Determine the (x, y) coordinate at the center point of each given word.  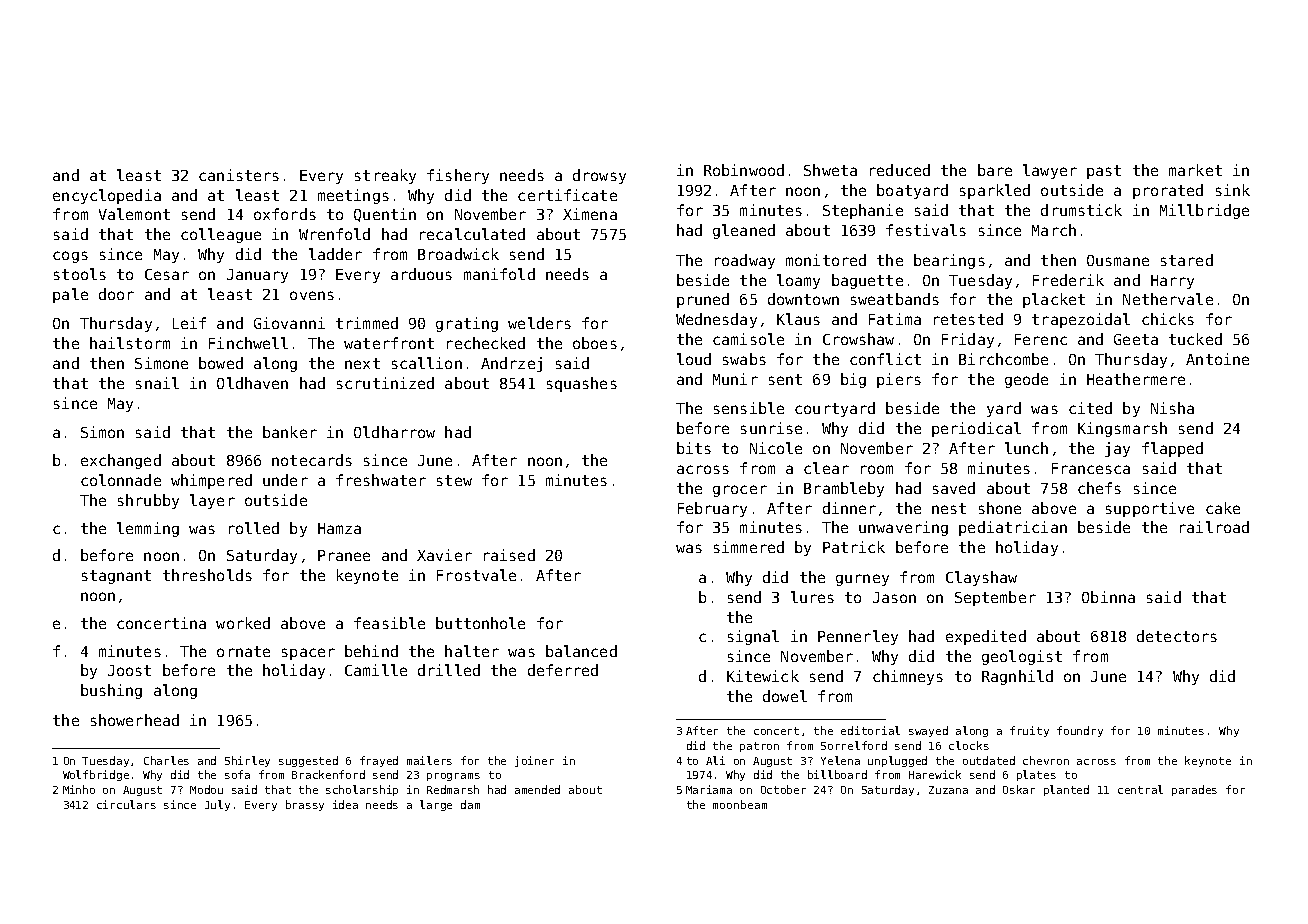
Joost (129, 670)
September (995, 598)
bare (995, 170)
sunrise (771, 428)
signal (753, 637)
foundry (1080, 731)
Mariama (709, 789)
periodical (976, 429)
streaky (385, 176)
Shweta (830, 170)
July (217, 805)
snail (157, 383)
